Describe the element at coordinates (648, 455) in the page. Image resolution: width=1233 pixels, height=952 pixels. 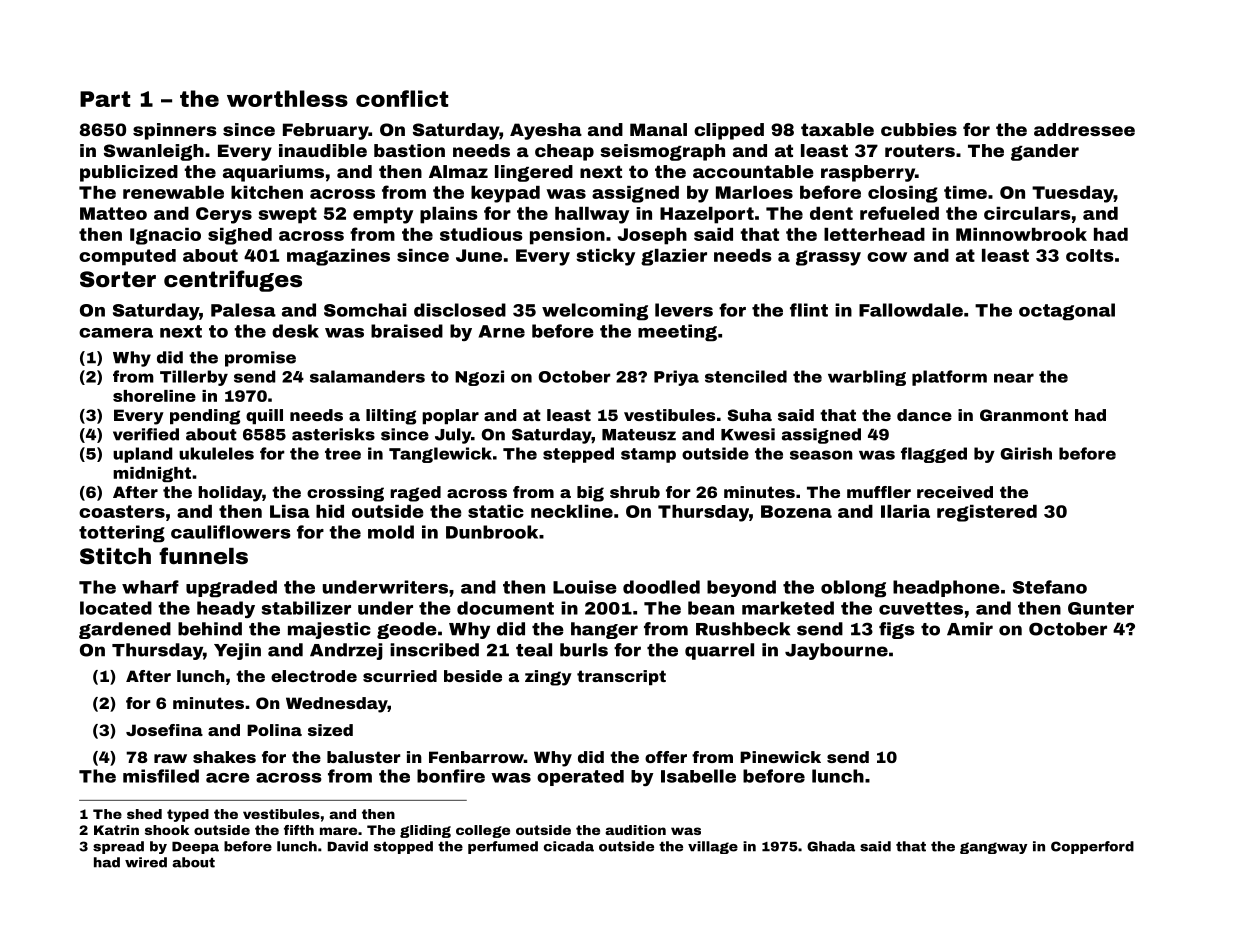
I see `stamp` at that location.
